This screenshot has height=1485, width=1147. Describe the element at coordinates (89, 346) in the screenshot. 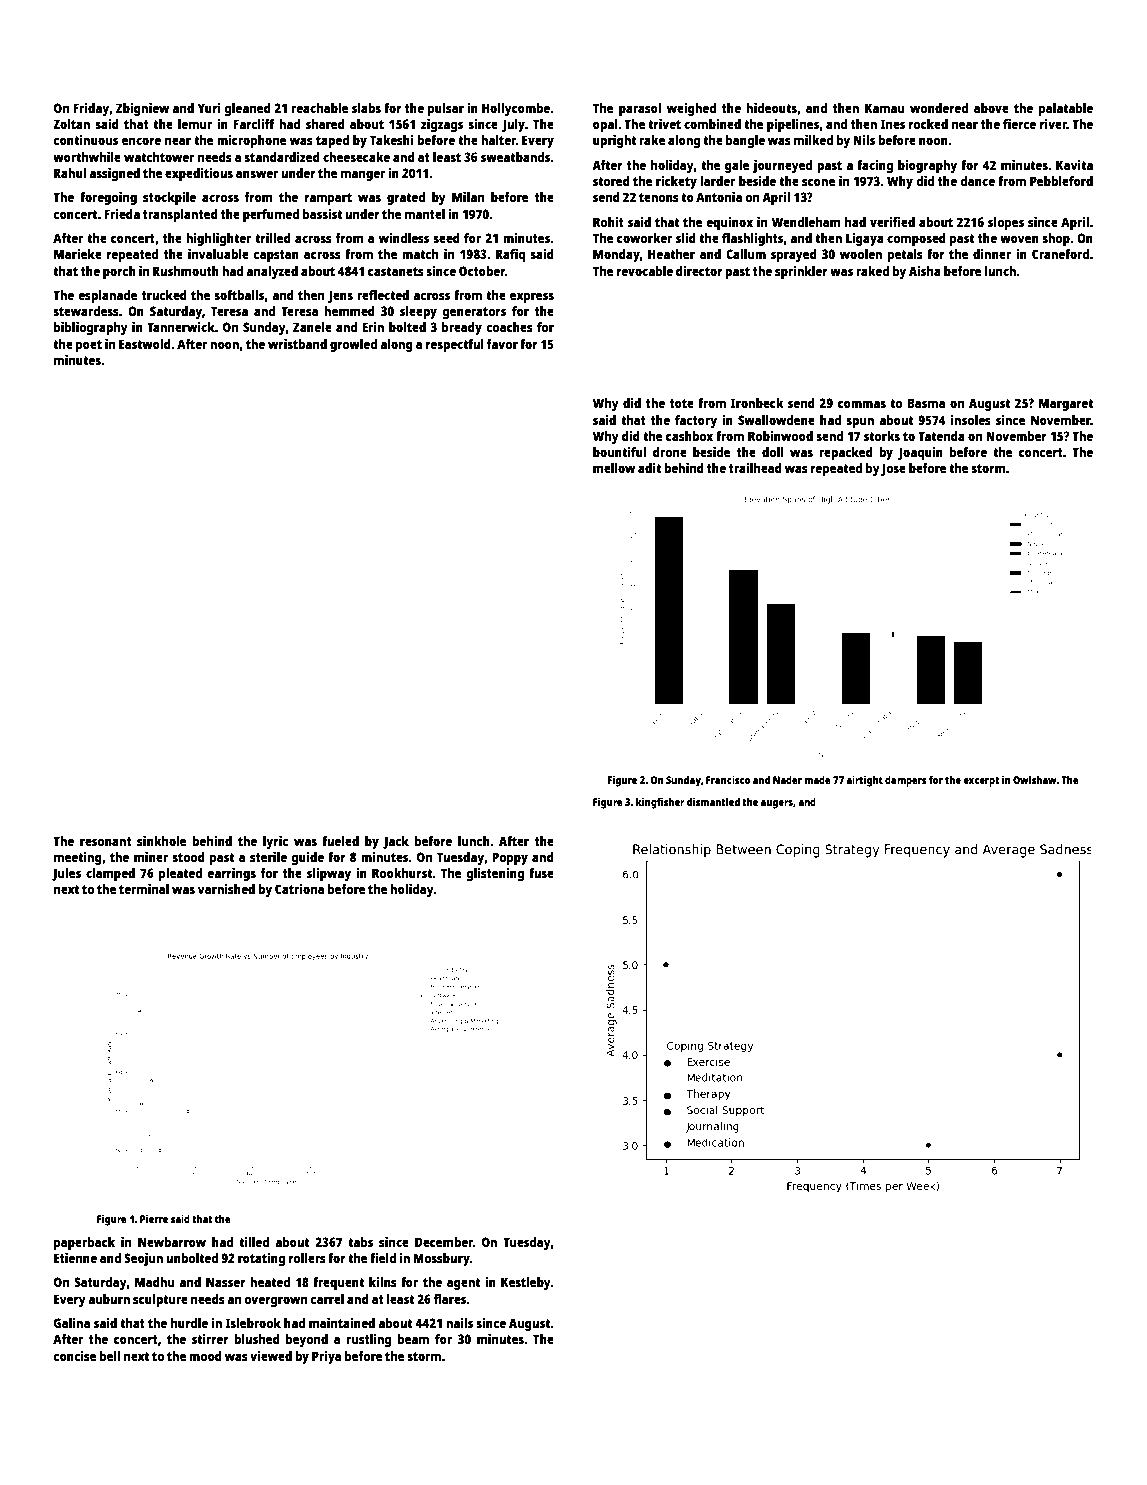

I see `poet` at that location.
